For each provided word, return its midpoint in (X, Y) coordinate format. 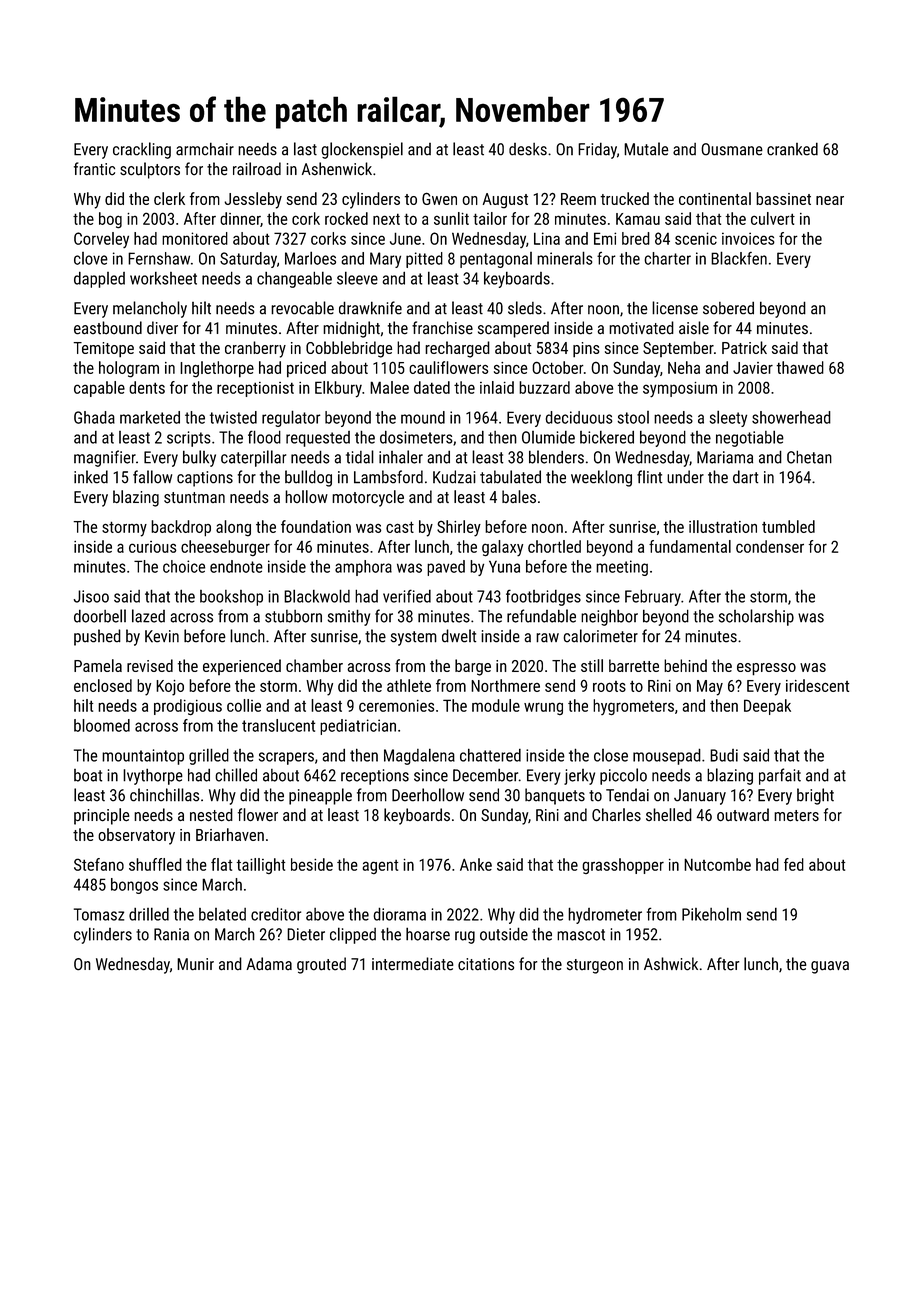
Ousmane (732, 149)
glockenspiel (362, 150)
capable (99, 389)
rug (465, 937)
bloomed (102, 725)
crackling (142, 150)
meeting (622, 568)
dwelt (459, 636)
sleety (728, 418)
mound (423, 417)
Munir (195, 964)
